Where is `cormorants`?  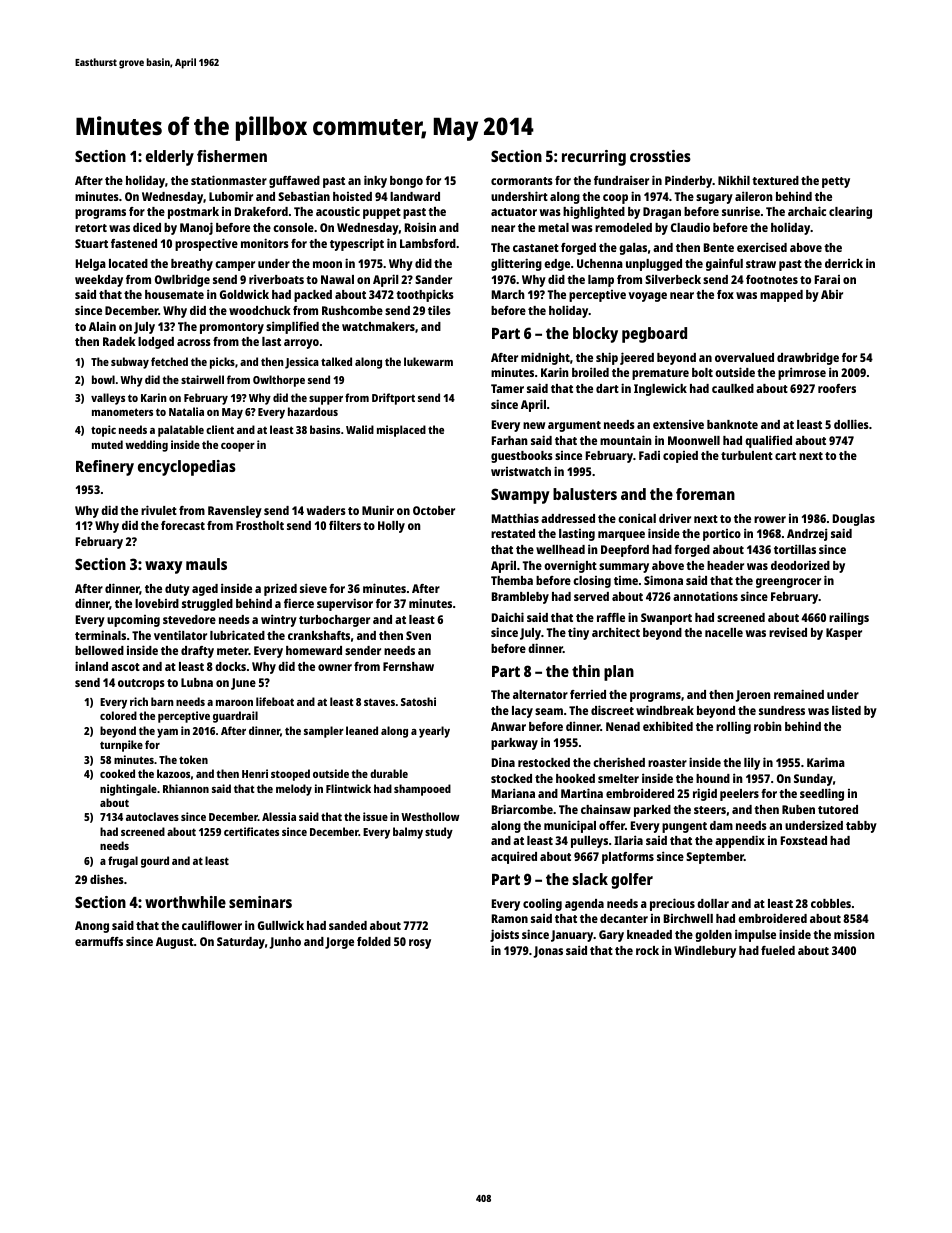
cormorants is located at coordinates (522, 181).
